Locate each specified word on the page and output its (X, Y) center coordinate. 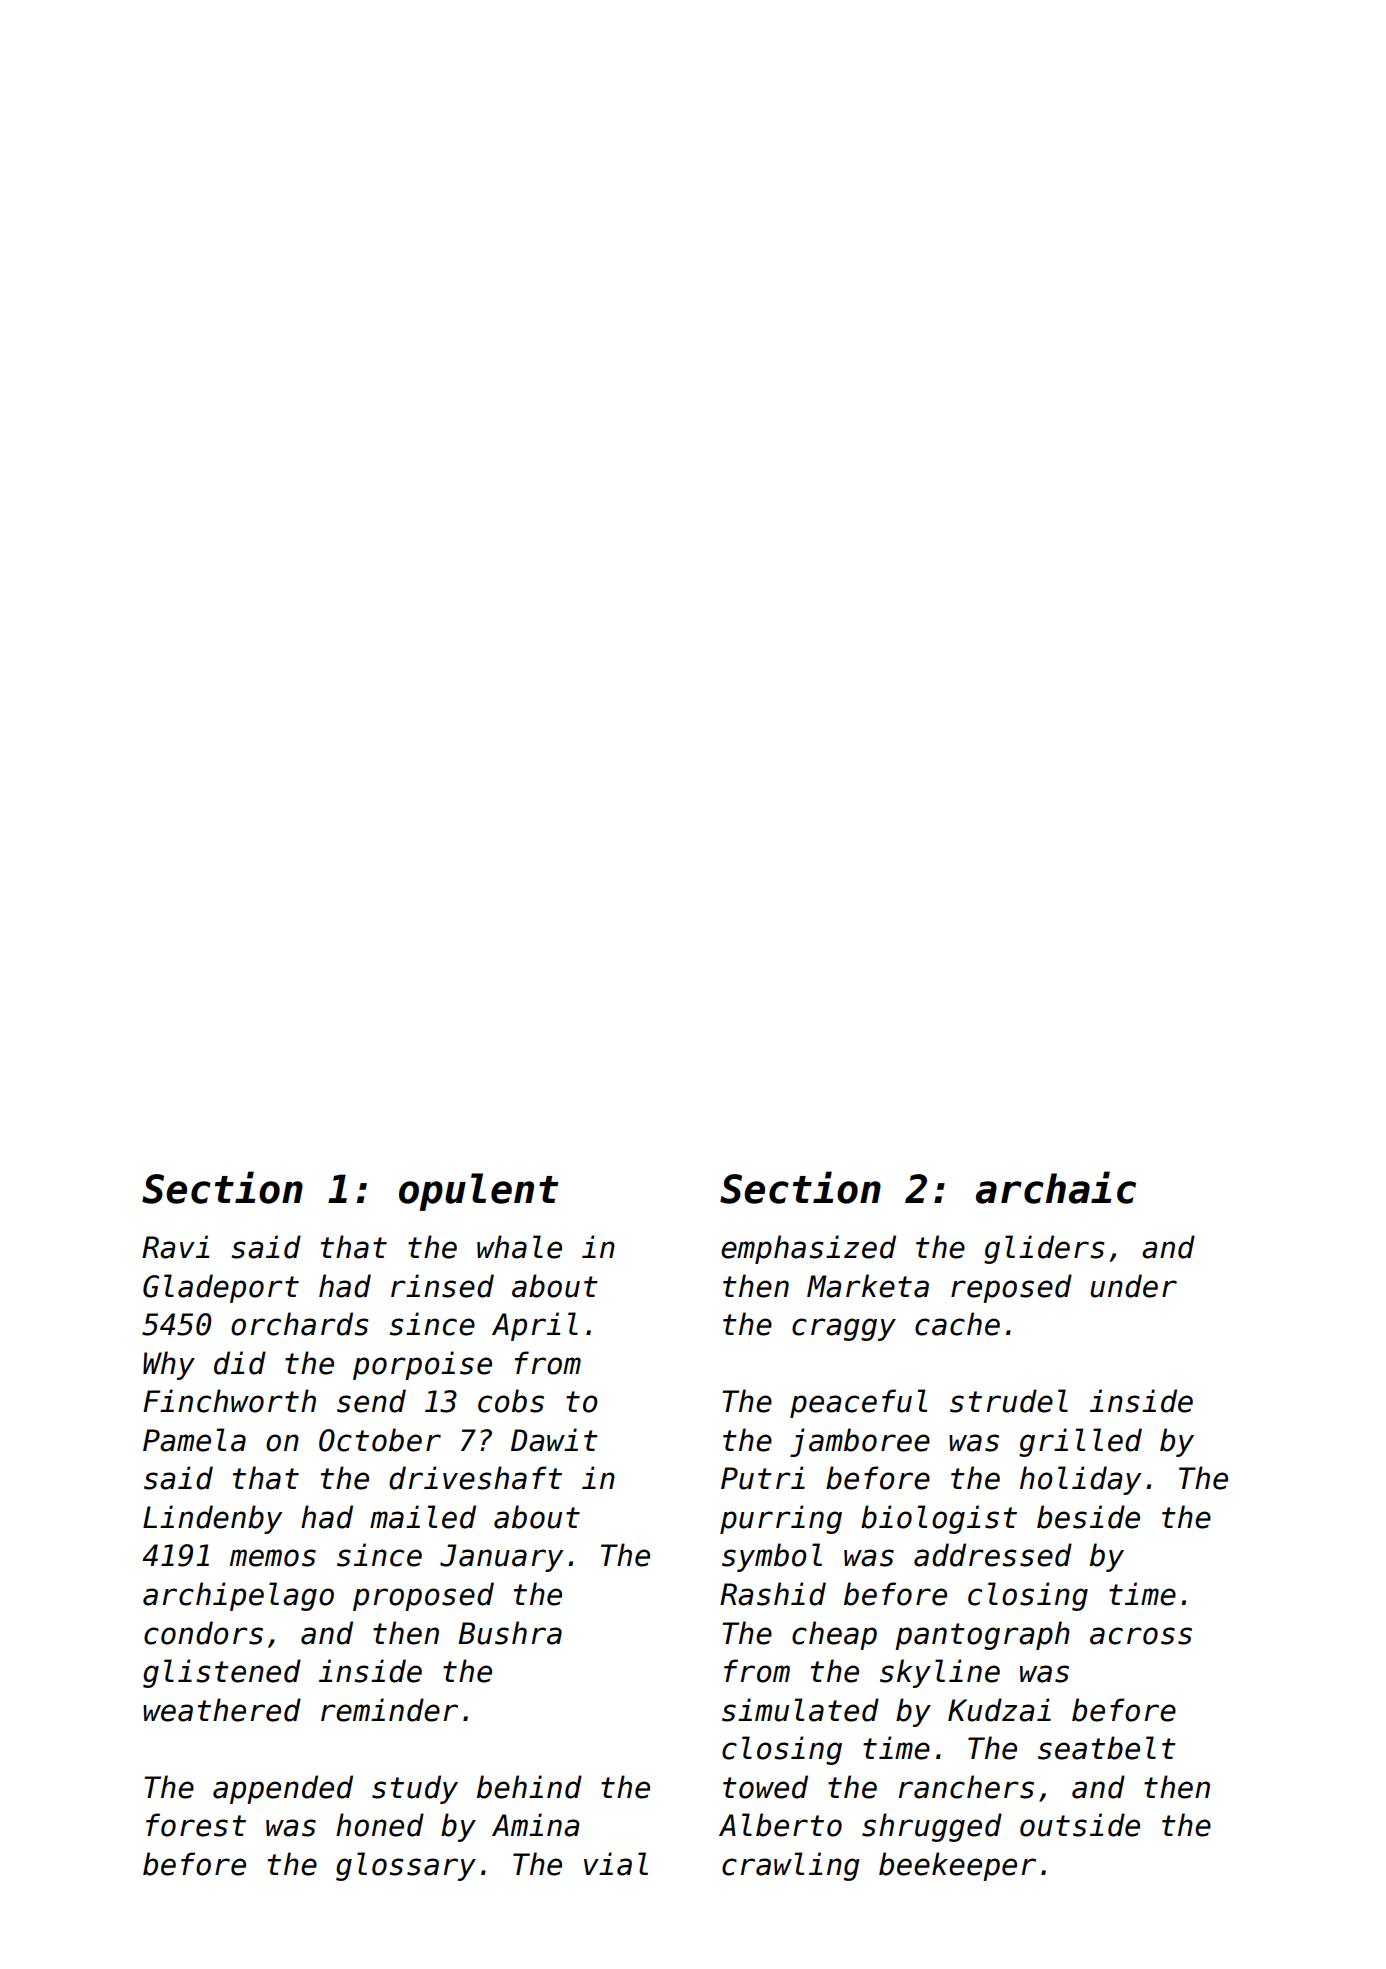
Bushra (510, 1633)
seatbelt (1107, 1748)
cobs (511, 1401)
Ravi (175, 1247)
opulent (479, 1192)
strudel (1009, 1401)
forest (196, 1825)
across (1141, 1636)
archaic (1056, 1187)
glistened (222, 1673)
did (240, 1363)
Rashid (773, 1594)
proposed (423, 1596)
